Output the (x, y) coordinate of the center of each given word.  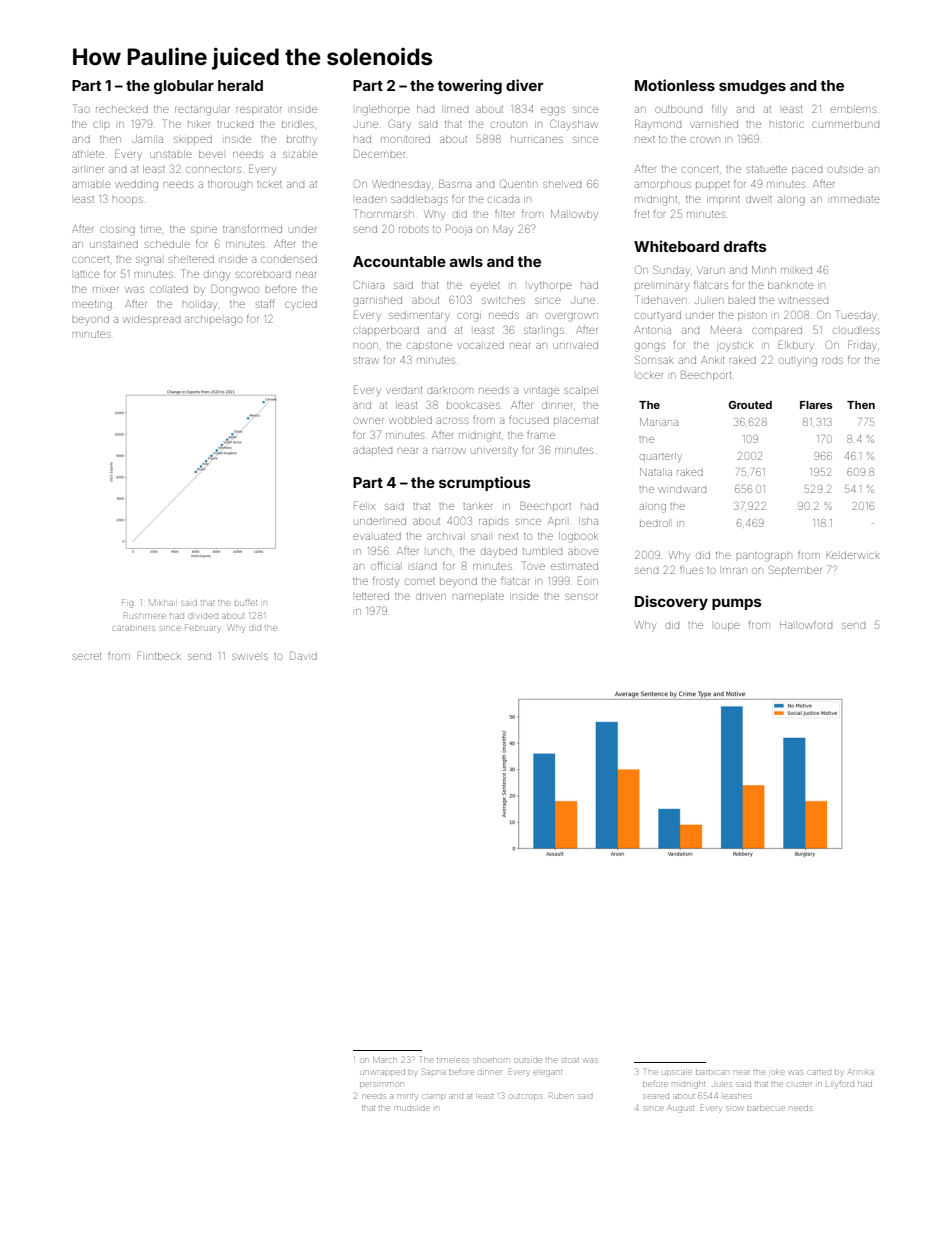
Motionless (675, 85)
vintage (542, 392)
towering (469, 86)
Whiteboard (676, 246)
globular (184, 87)
